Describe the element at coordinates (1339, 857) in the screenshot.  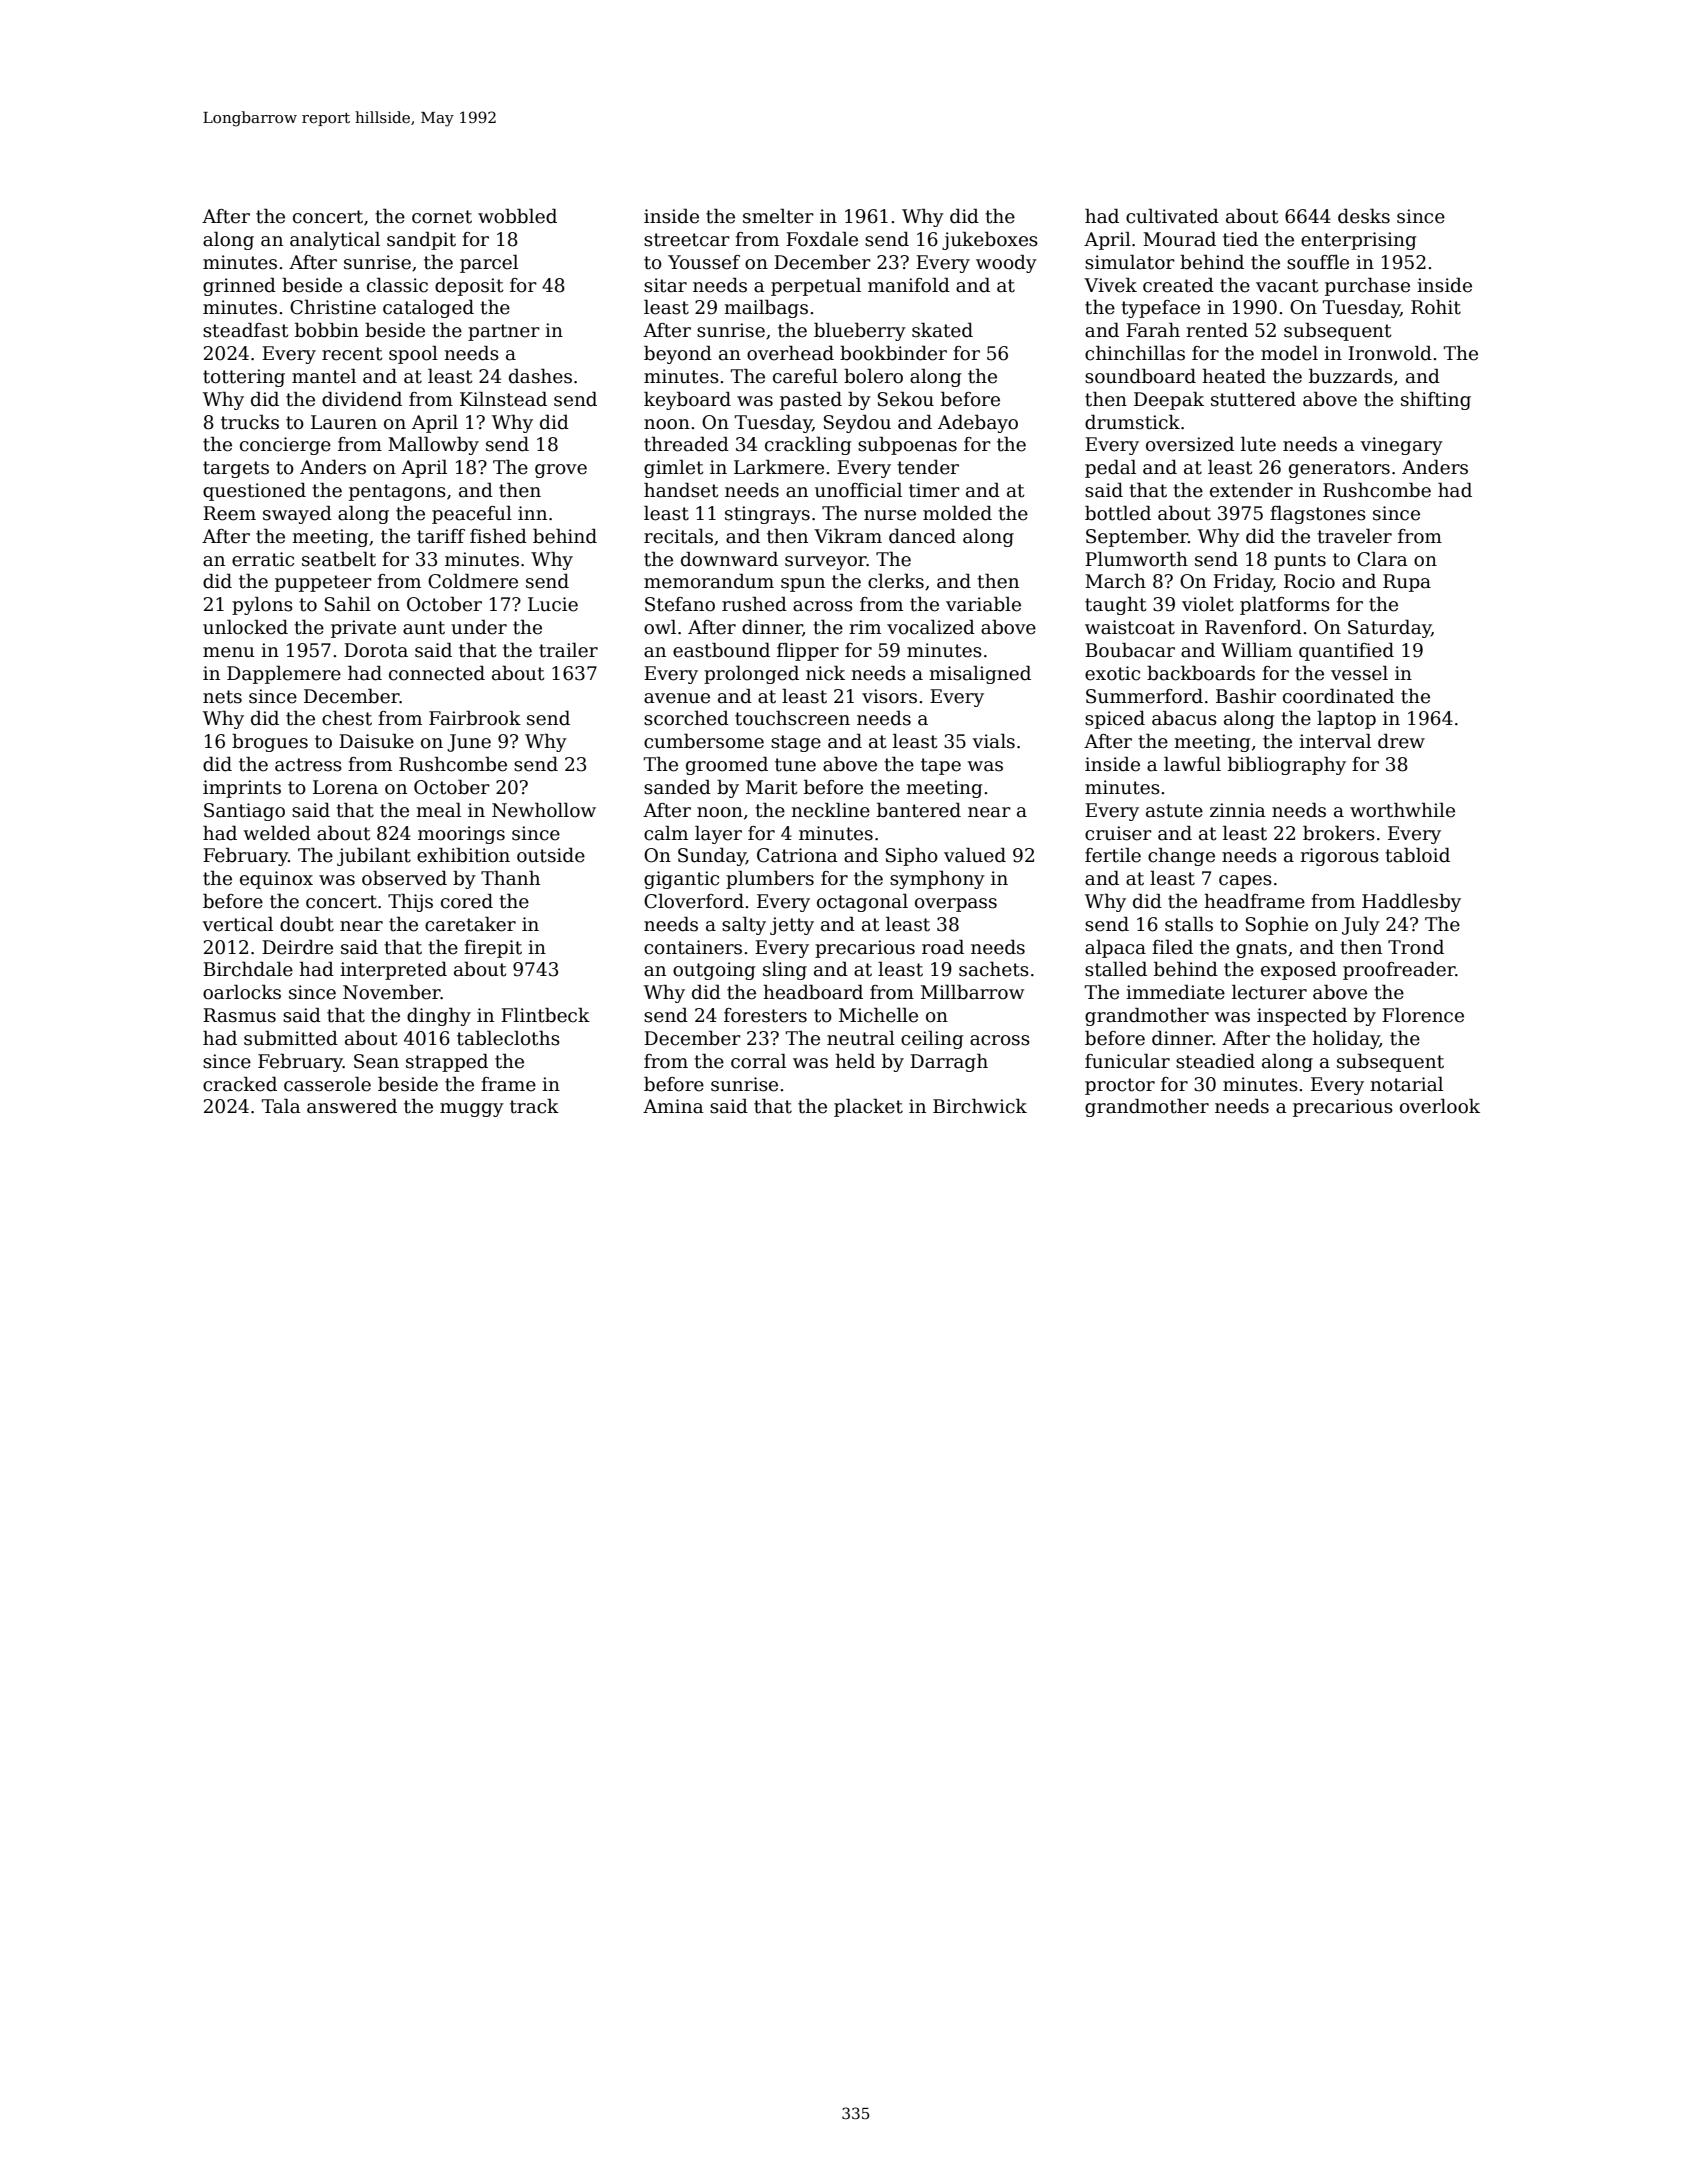
I see `rigorous` at that location.
